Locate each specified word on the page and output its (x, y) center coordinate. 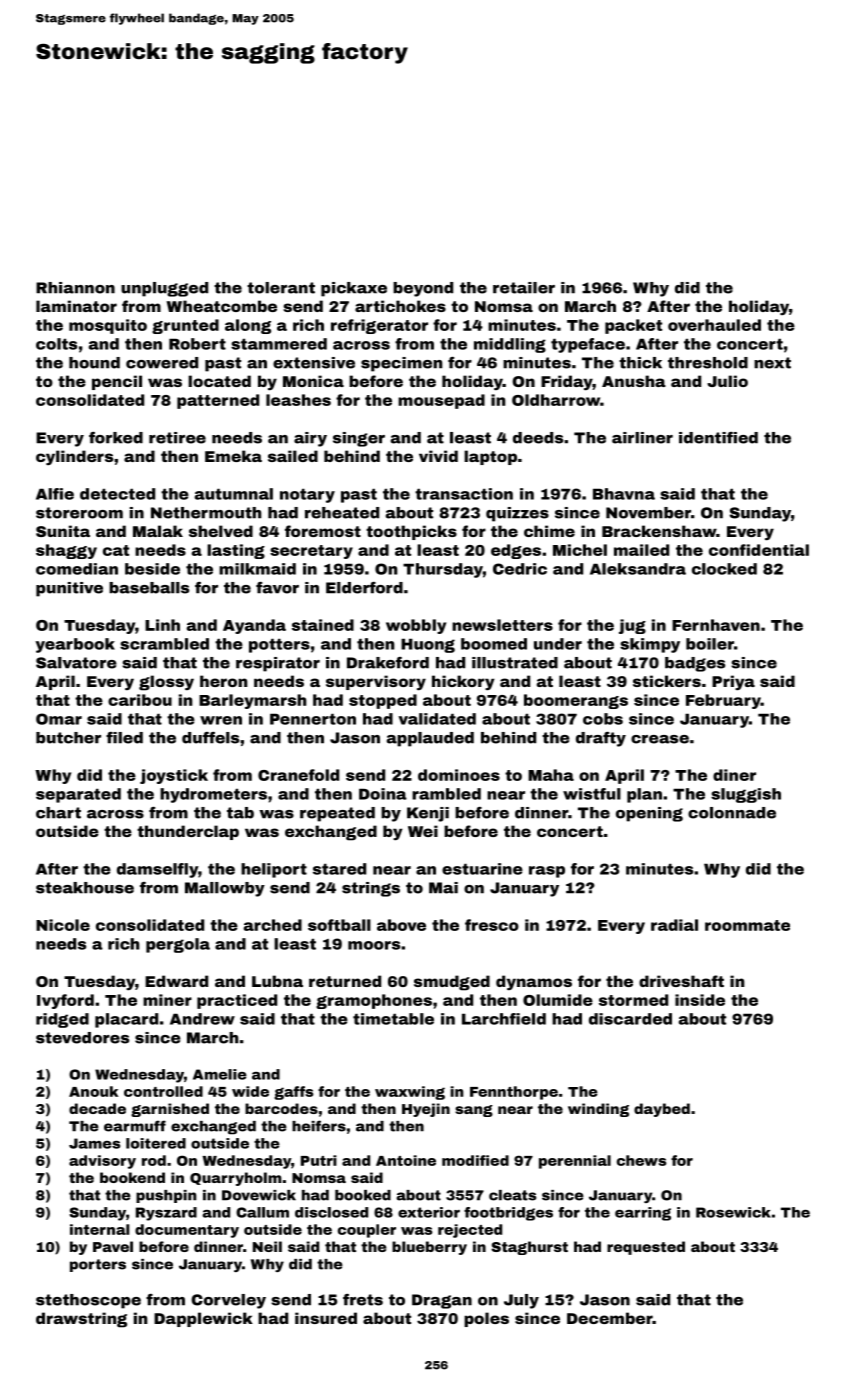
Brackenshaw (659, 531)
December (609, 1318)
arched (273, 925)
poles (486, 1319)
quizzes (517, 514)
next (772, 363)
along (248, 326)
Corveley (228, 1301)
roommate (747, 925)
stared (339, 869)
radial (674, 925)
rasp (547, 872)
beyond (423, 289)
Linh (162, 625)
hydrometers (213, 795)
